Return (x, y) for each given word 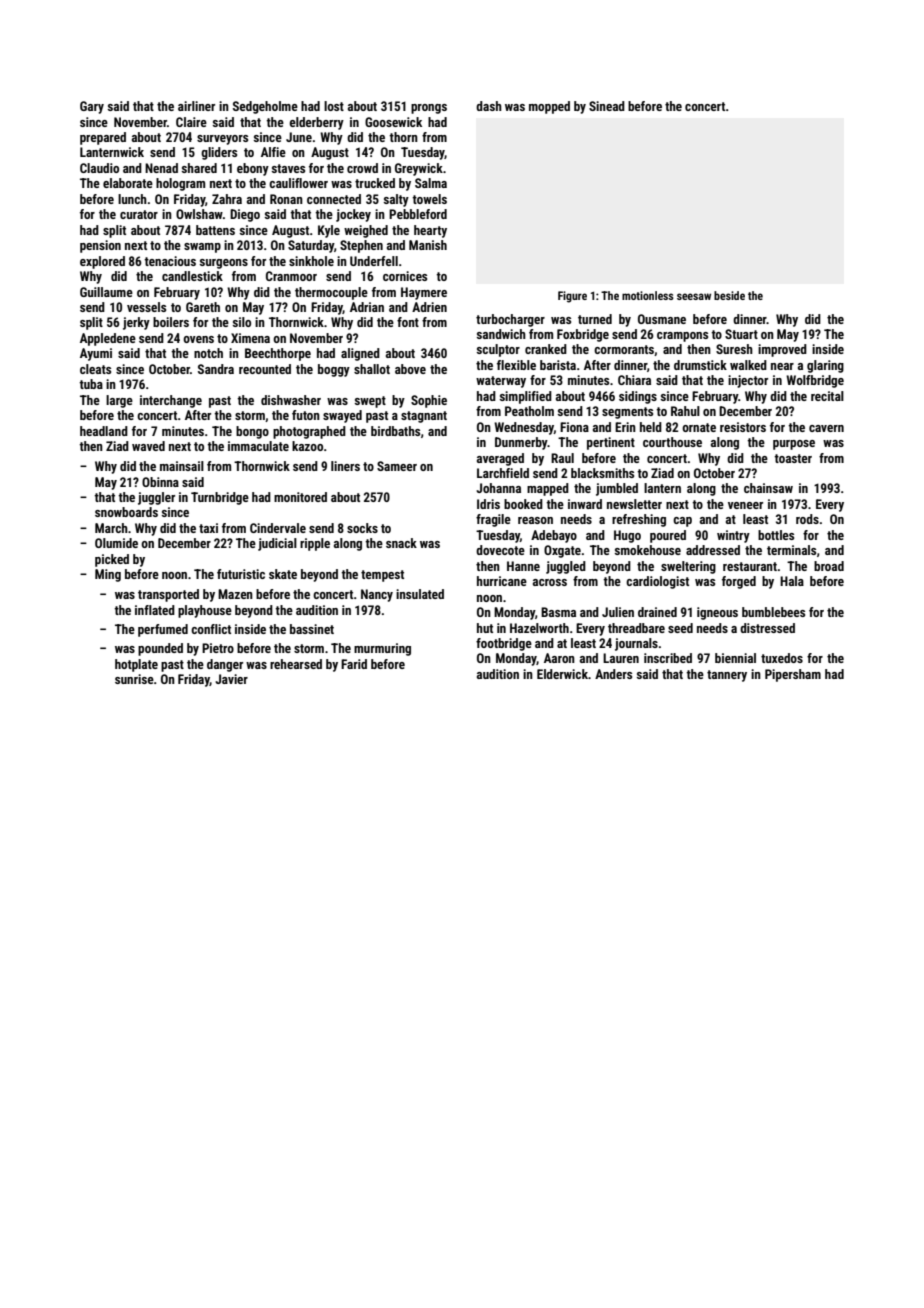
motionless (648, 295)
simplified (526, 397)
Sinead (607, 106)
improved (782, 350)
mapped (548, 489)
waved (148, 446)
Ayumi (96, 354)
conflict (211, 629)
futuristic (241, 574)
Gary (92, 107)
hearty (430, 231)
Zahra (227, 199)
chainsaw (768, 488)
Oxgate (562, 551)
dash (489, 106)
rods (807, 519)
